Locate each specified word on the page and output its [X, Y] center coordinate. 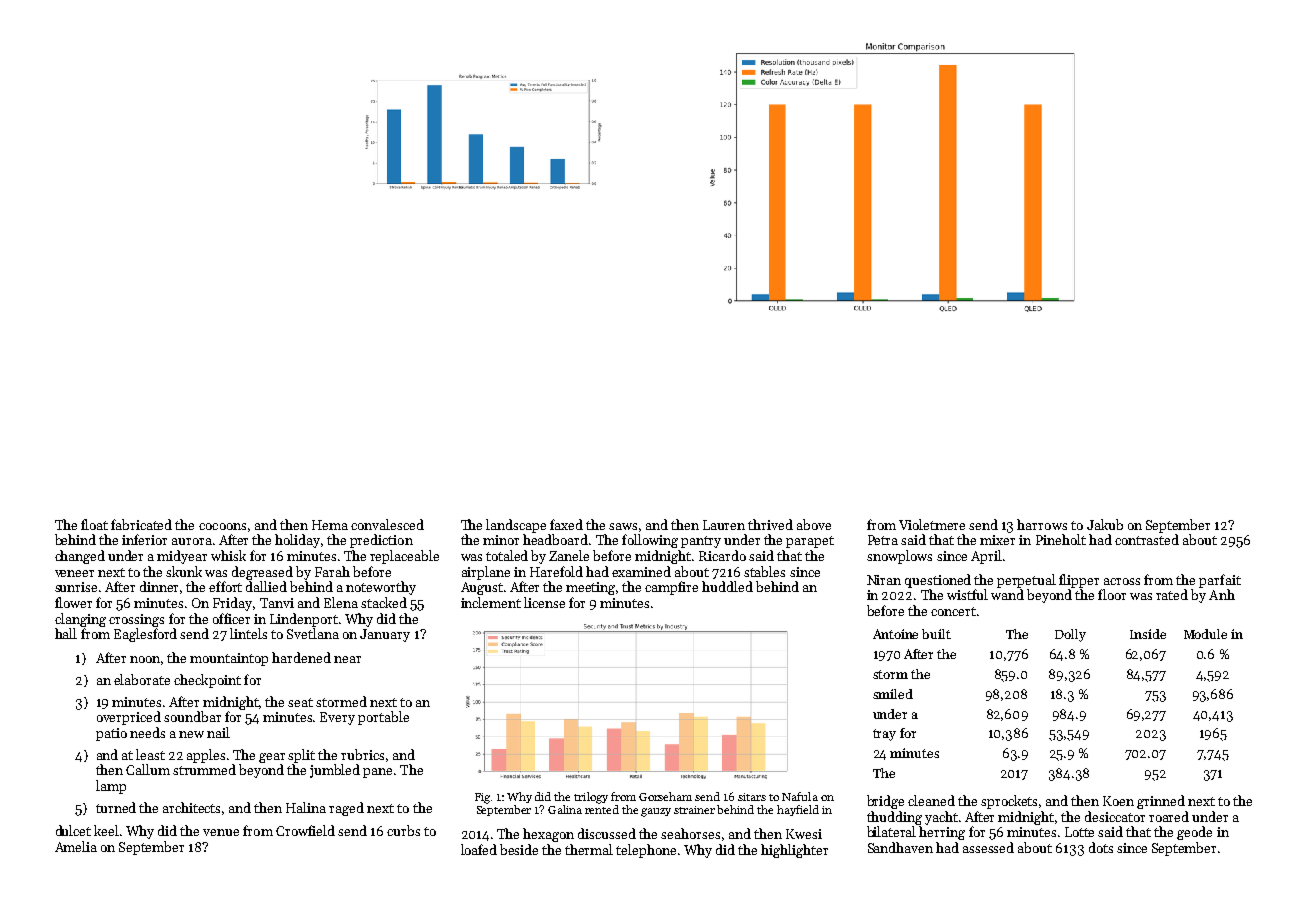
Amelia [76, 846]
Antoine [895, 634]
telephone [646, 851]
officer [231, 618]
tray [884, 735]
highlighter [794, 851]
